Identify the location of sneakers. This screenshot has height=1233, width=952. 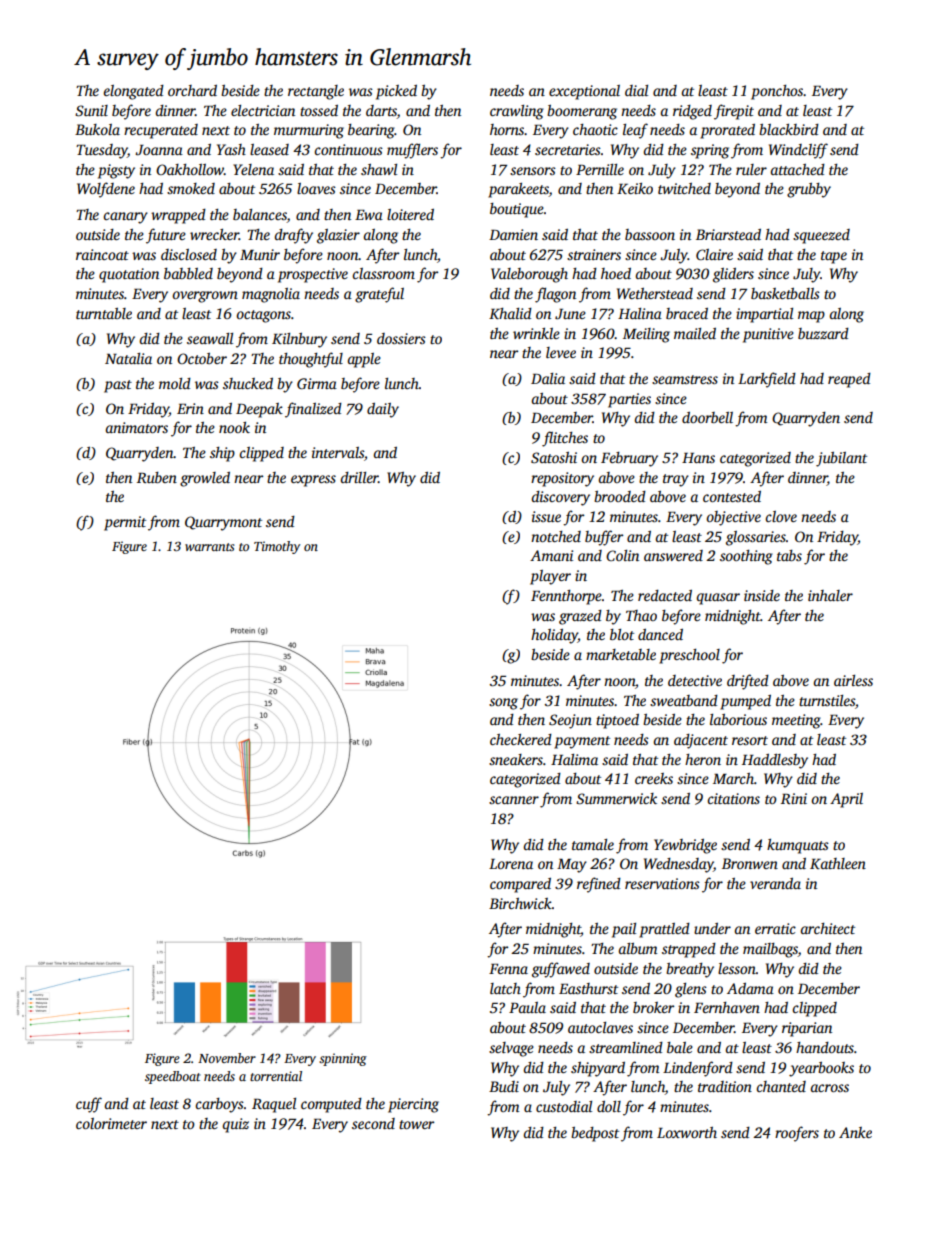
(516, 759).
